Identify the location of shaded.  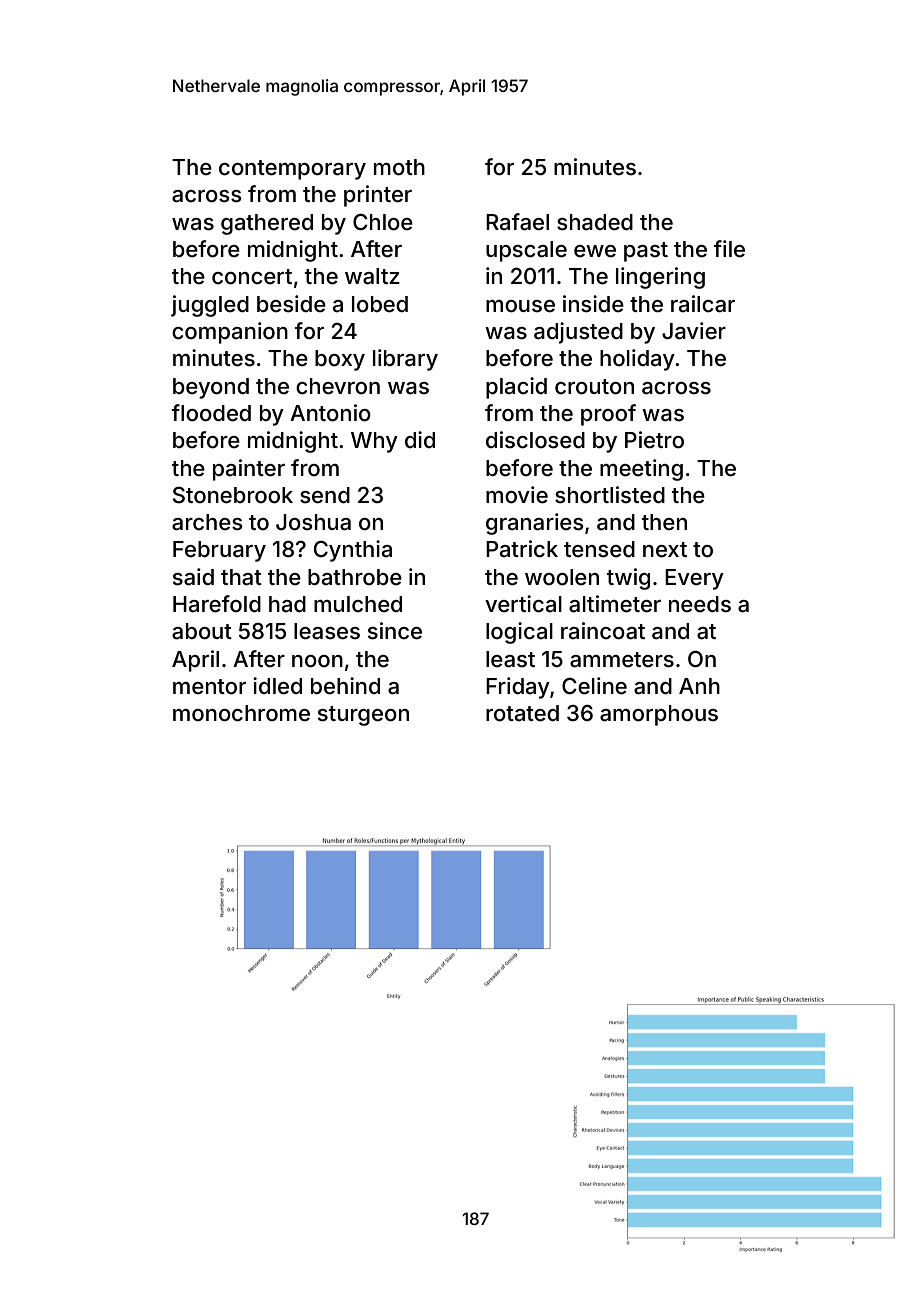
(595, 222).
